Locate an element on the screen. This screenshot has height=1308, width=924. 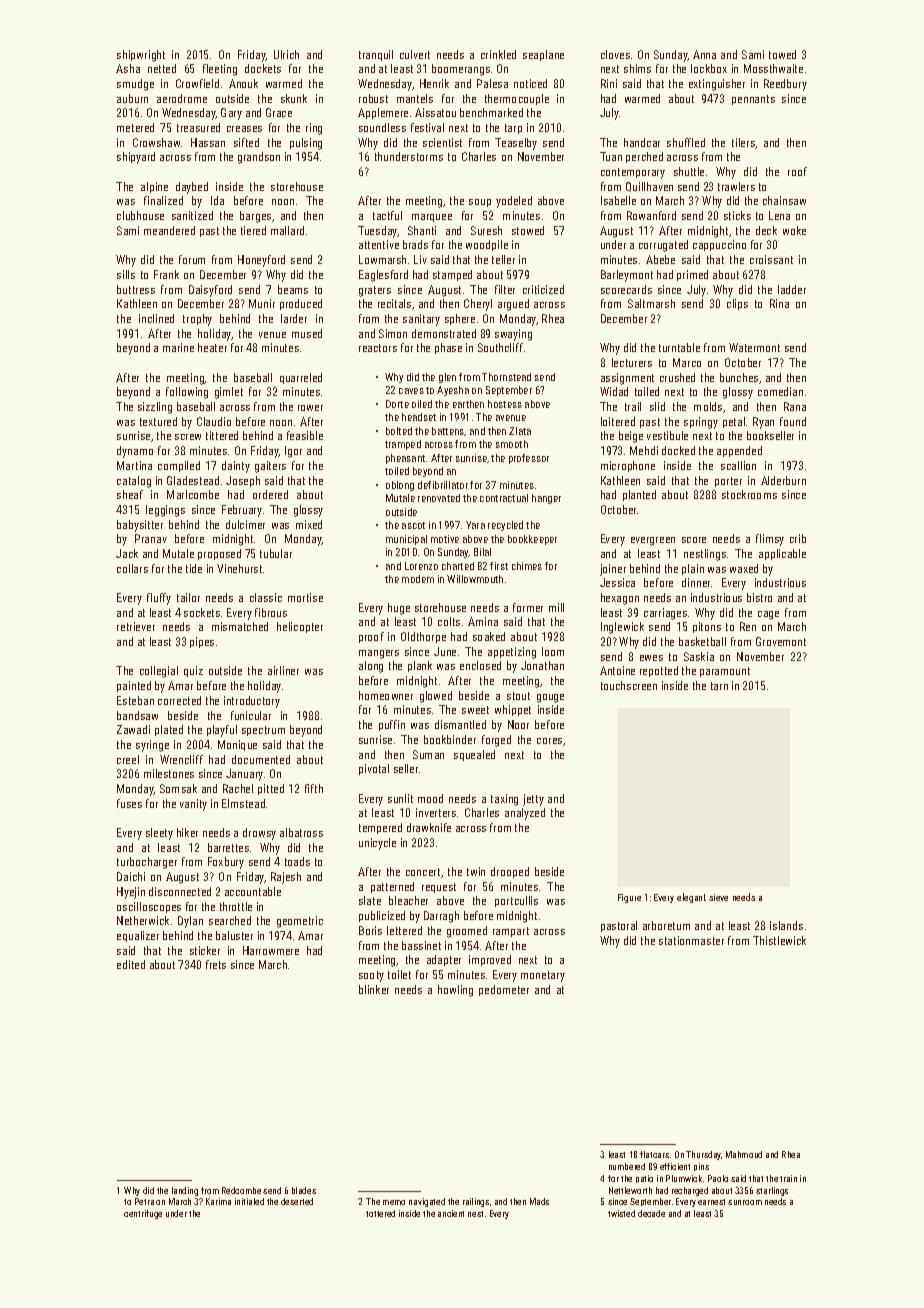
dynamo is located at coordinates (135, 452).
